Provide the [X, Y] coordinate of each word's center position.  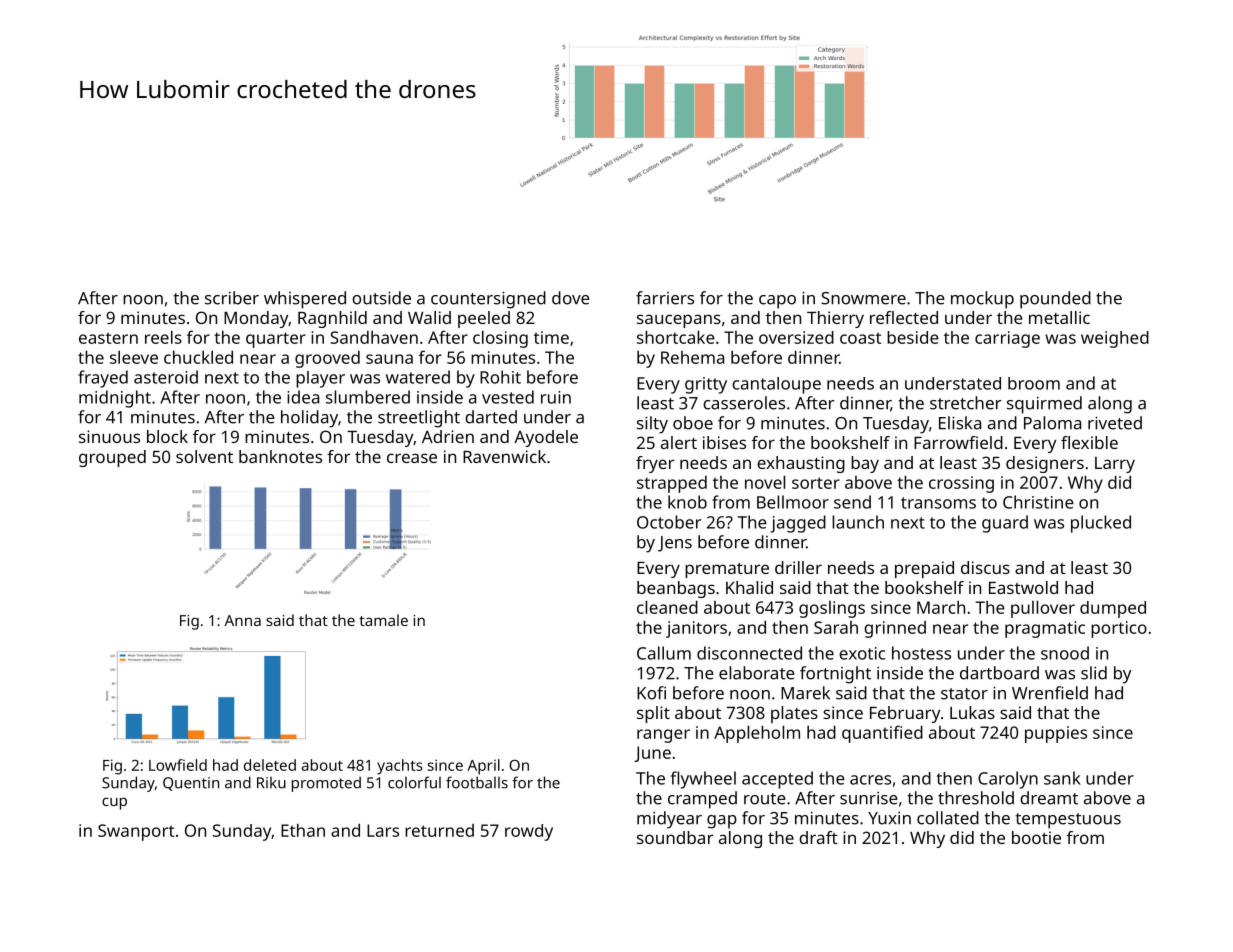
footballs [477, 782]
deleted [270, 765]
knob [687, 502]
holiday [309, 419]
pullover [1043, 609]
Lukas [972, 712]
